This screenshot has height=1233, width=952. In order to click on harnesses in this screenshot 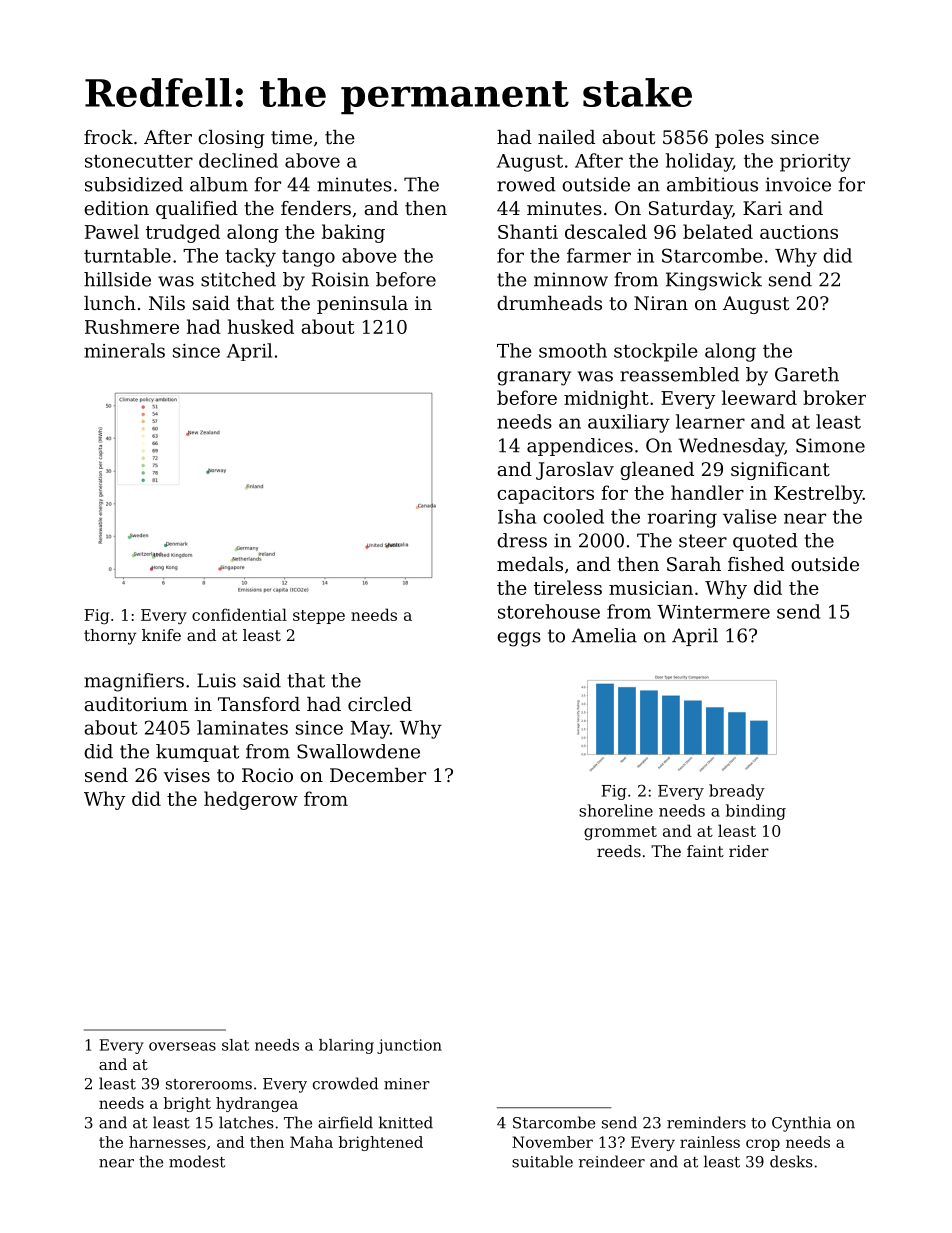, I will do `click(167, 1142)`.
